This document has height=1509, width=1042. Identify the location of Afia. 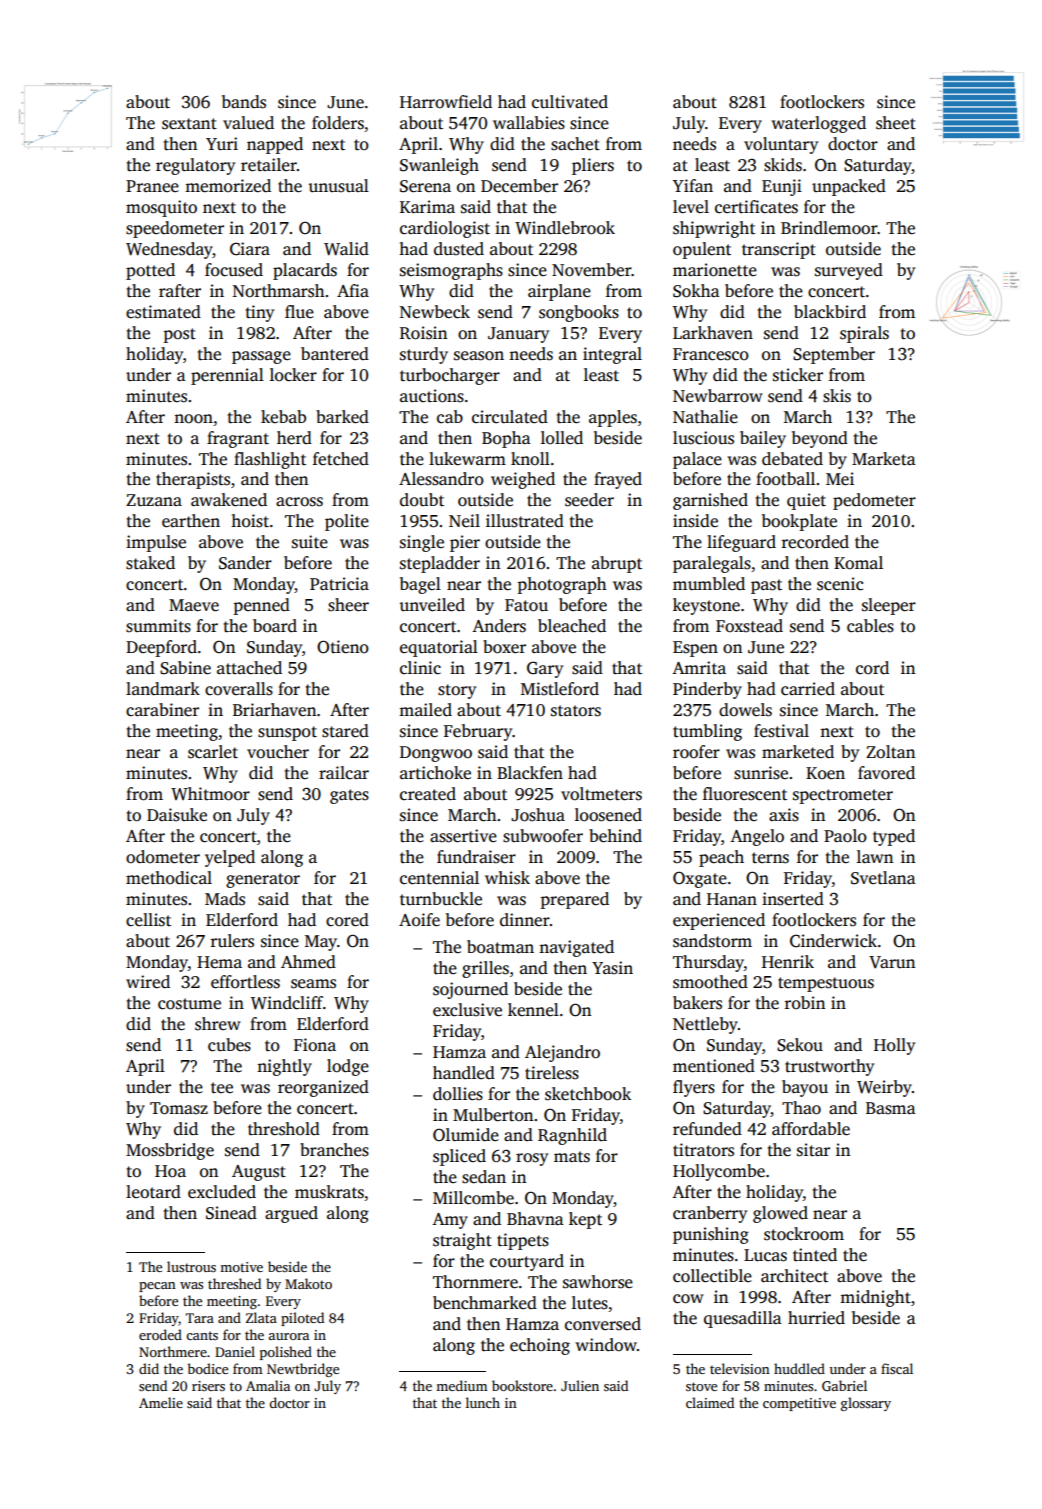
(353, 290).
